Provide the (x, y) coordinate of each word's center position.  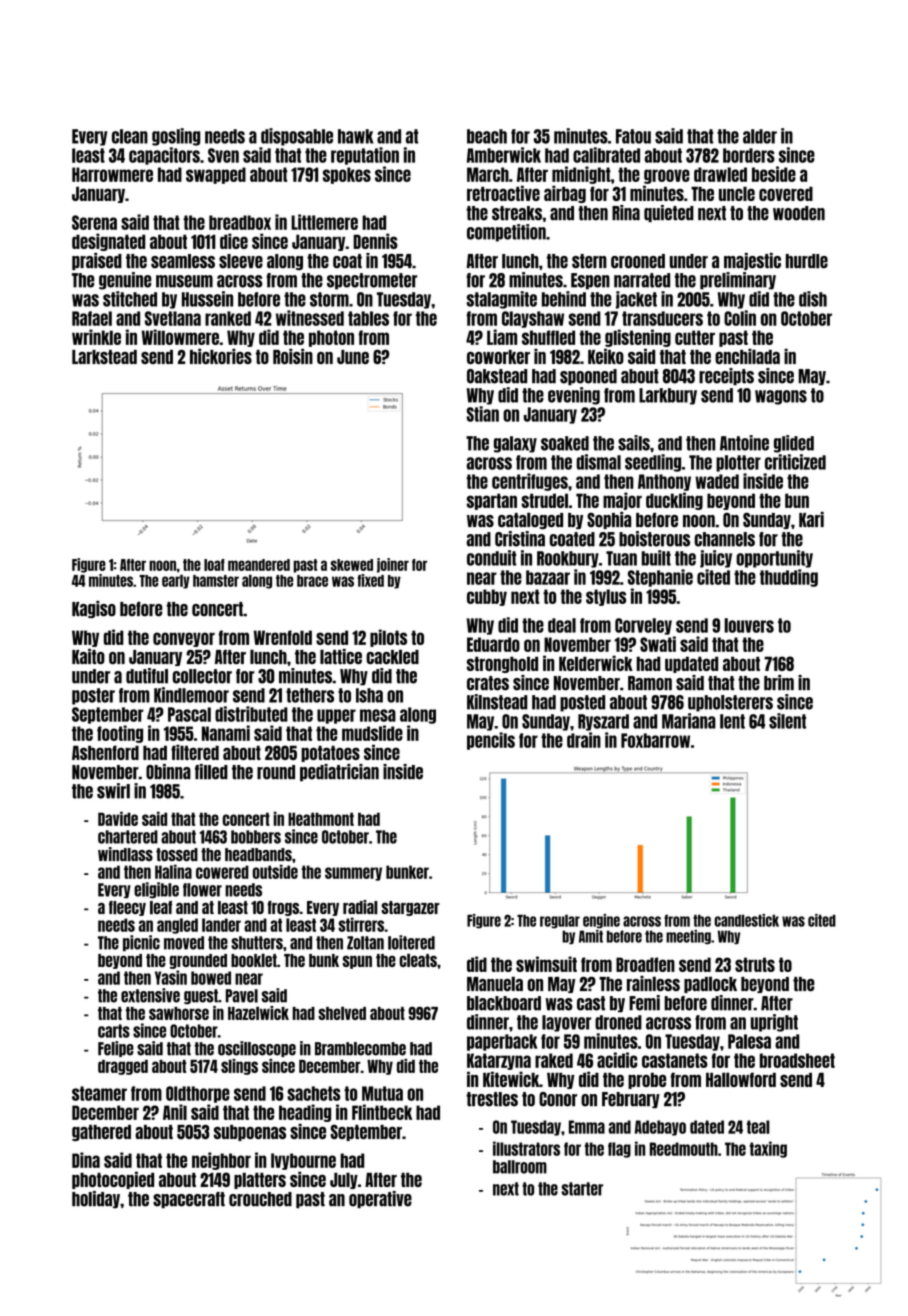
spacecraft (189, 1200)
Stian (483, 414)
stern (589, 261)
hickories (221, 356)
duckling (674, 501)
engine (601, 921)
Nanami (226, 733)
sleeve (241, 261)
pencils (491, 741)
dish (813, 299)
